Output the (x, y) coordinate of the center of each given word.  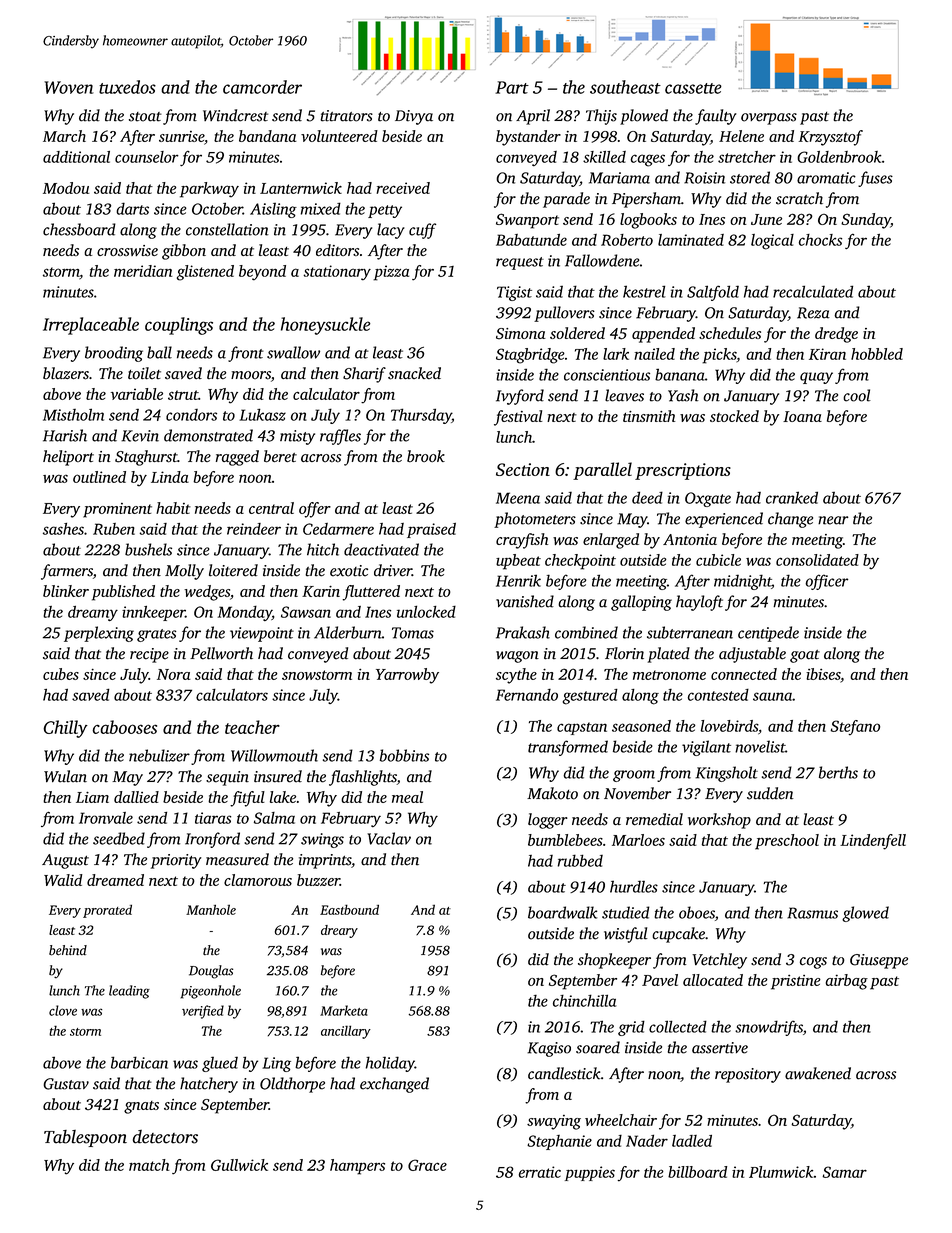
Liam (92, 797)
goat (805, 656)
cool (857, 395)
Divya (414, 117)
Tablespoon (85, 1138)
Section (523, 469)
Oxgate (708, 499)
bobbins (404, 755)
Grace (427, 1165)
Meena (518, 498)
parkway (209, 190)
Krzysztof (830, 138)
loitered (233, 570)
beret (280, 456)
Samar (844, 1172)
